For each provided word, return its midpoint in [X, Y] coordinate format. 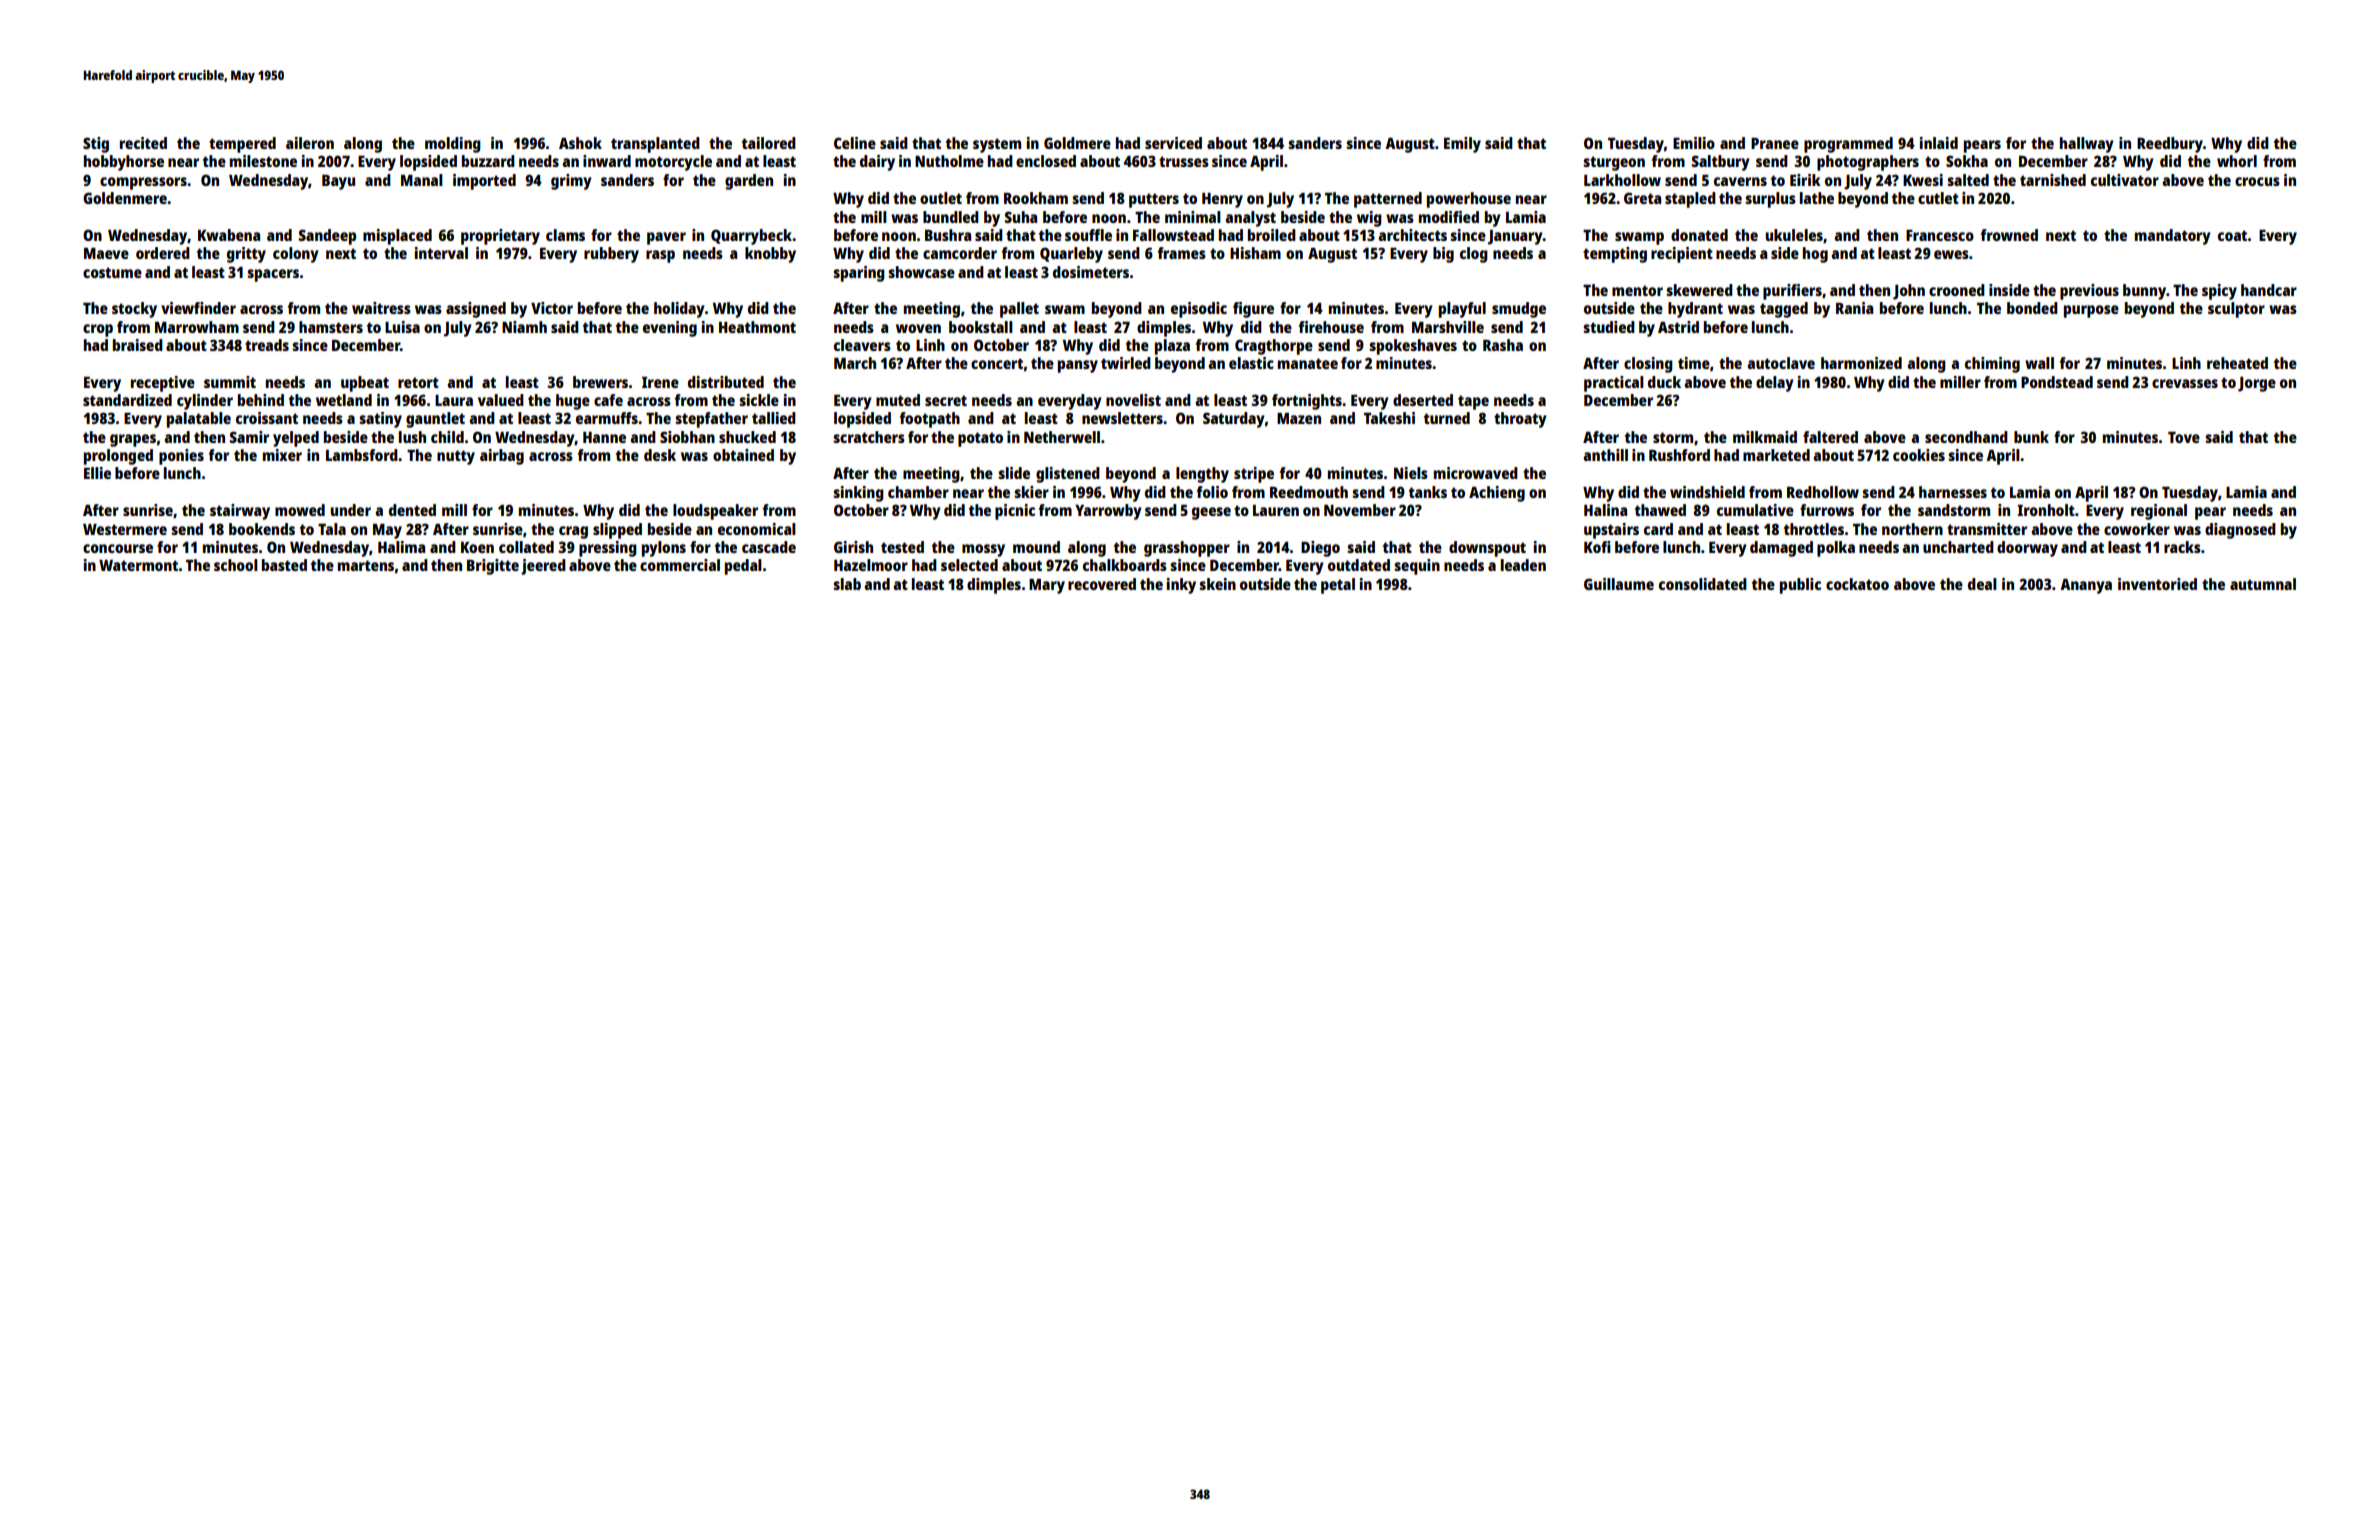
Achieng [1497, 494]
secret [946, 400]
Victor [552, 308]
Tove [2184, 437]
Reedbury [2170, 145]
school [236, 565]
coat [2232, 235]
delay [1775, 384]
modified [1449, 217]
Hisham [1255, 253]
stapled [1690, 200]
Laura [454, 400]
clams [565, 235]
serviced [1173, 143]
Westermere [125, 529]
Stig [96, 145]
